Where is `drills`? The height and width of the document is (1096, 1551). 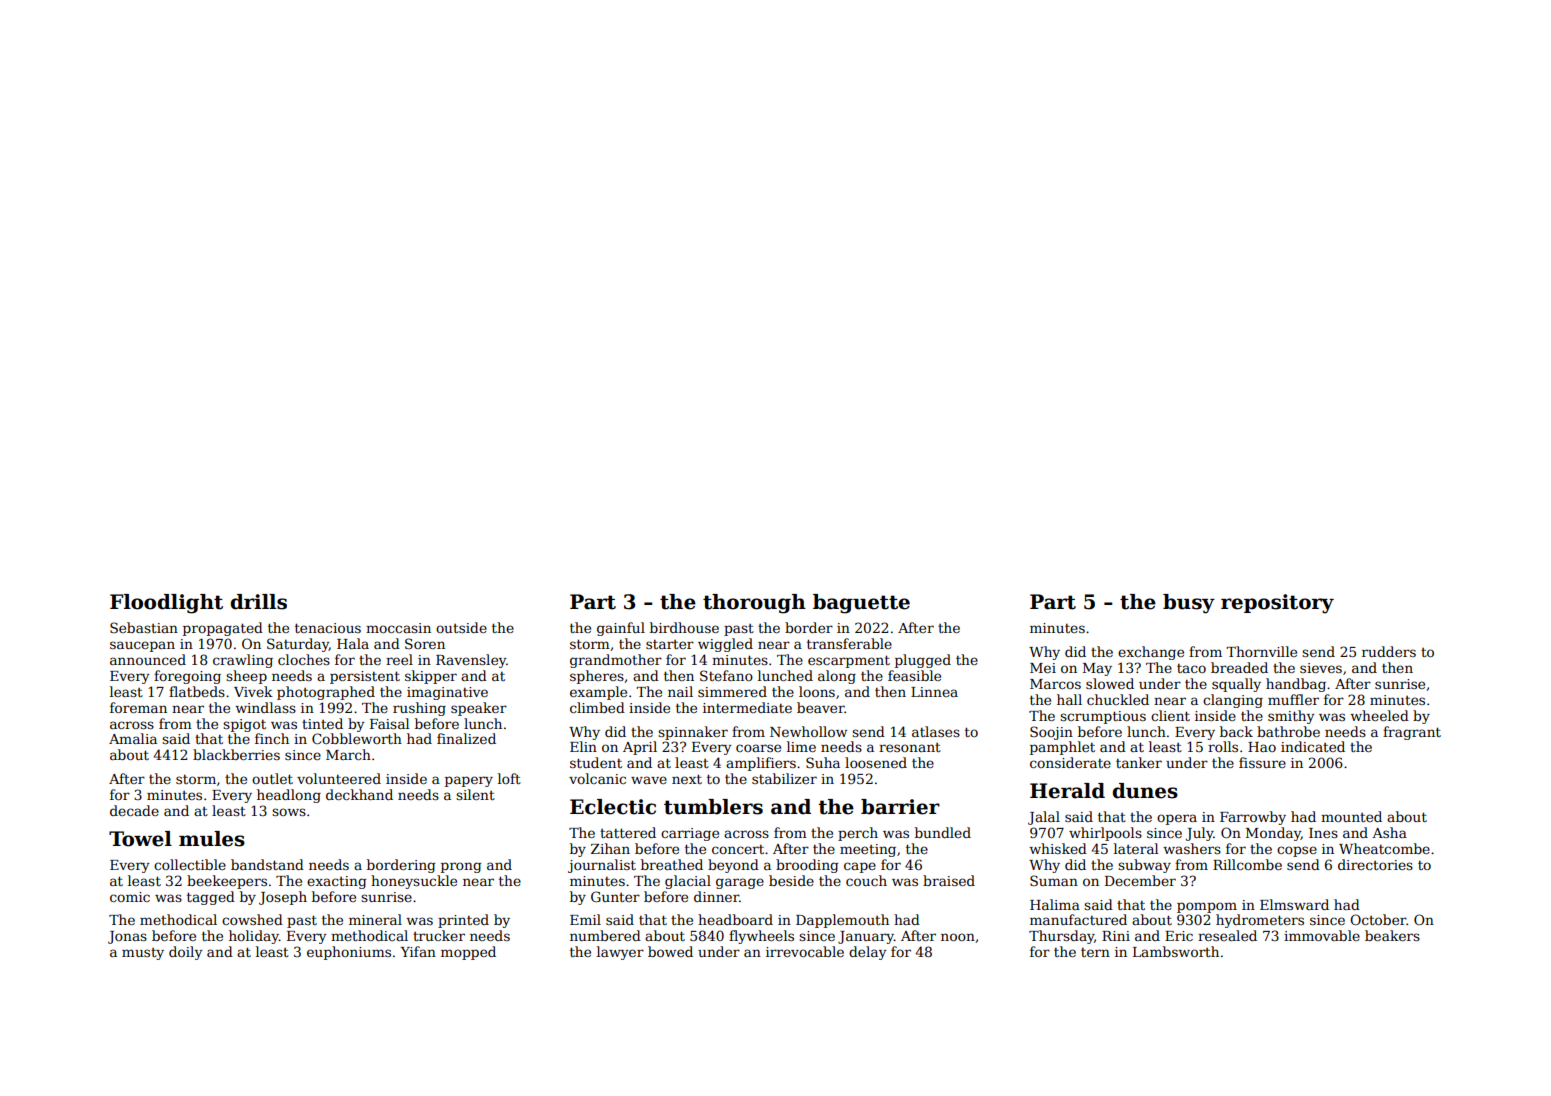 drills is located at coordinates (259, 602).
